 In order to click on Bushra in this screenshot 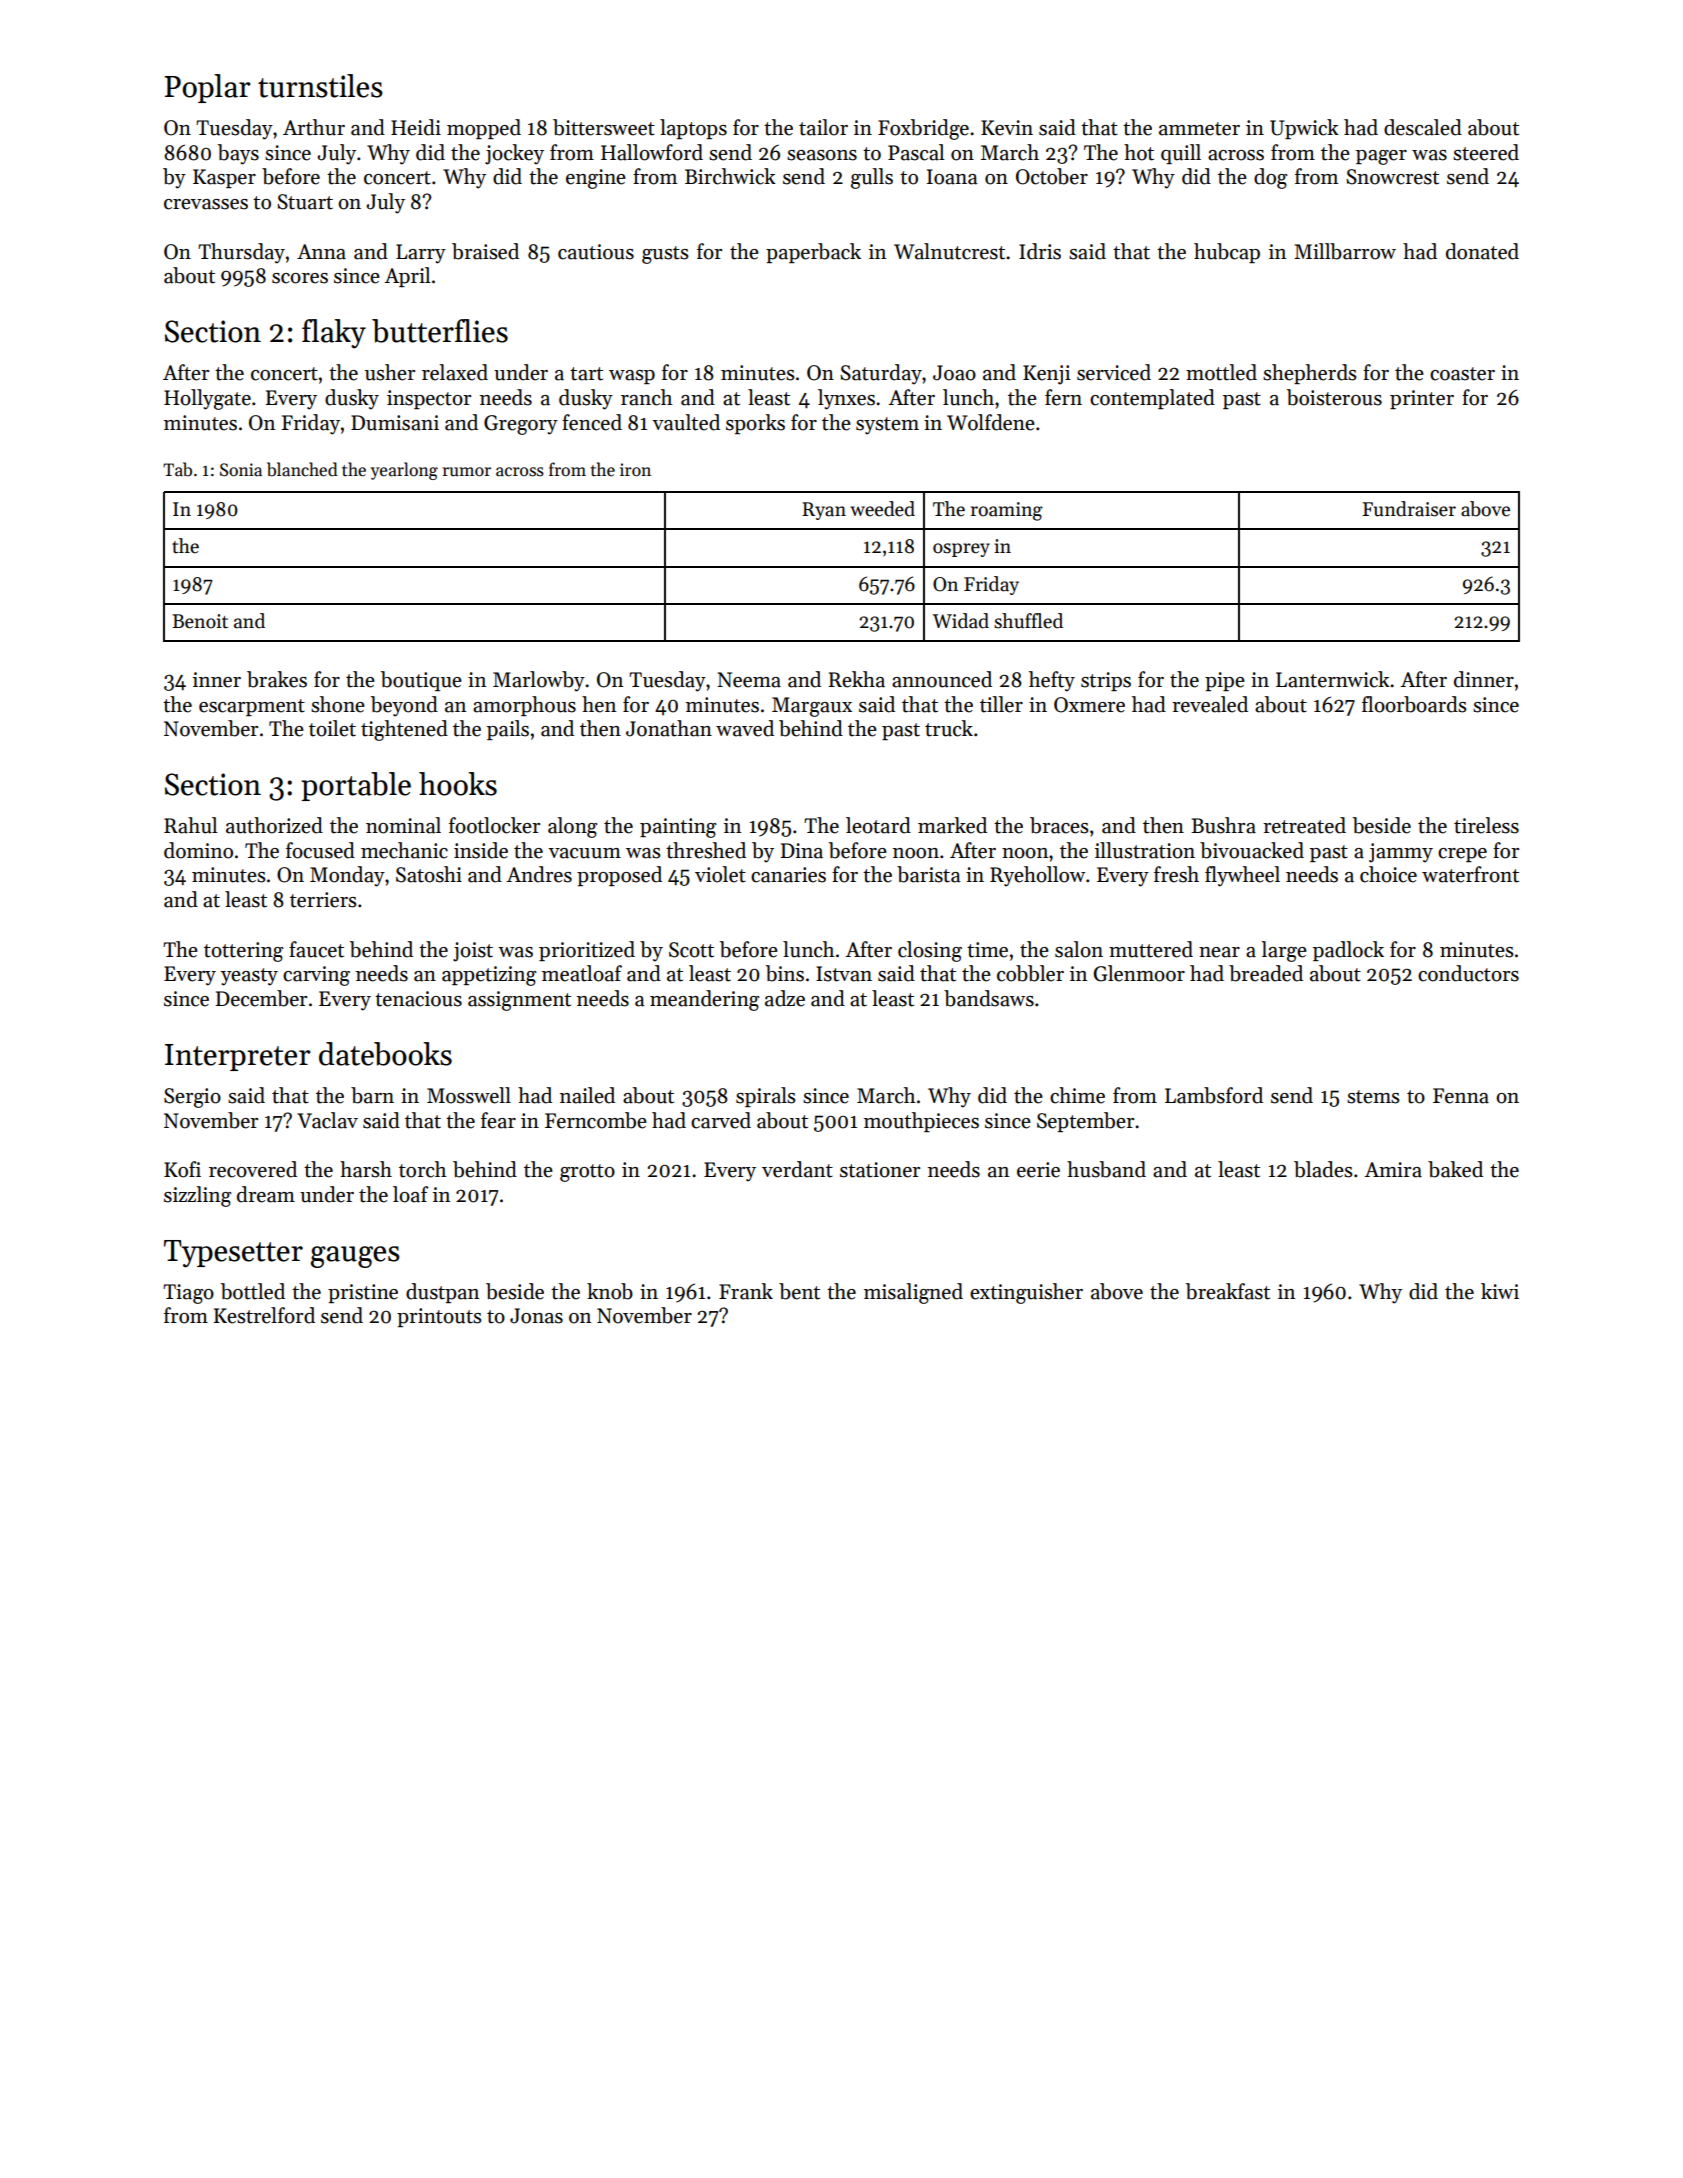, I will do `click(1223, 825)`.
